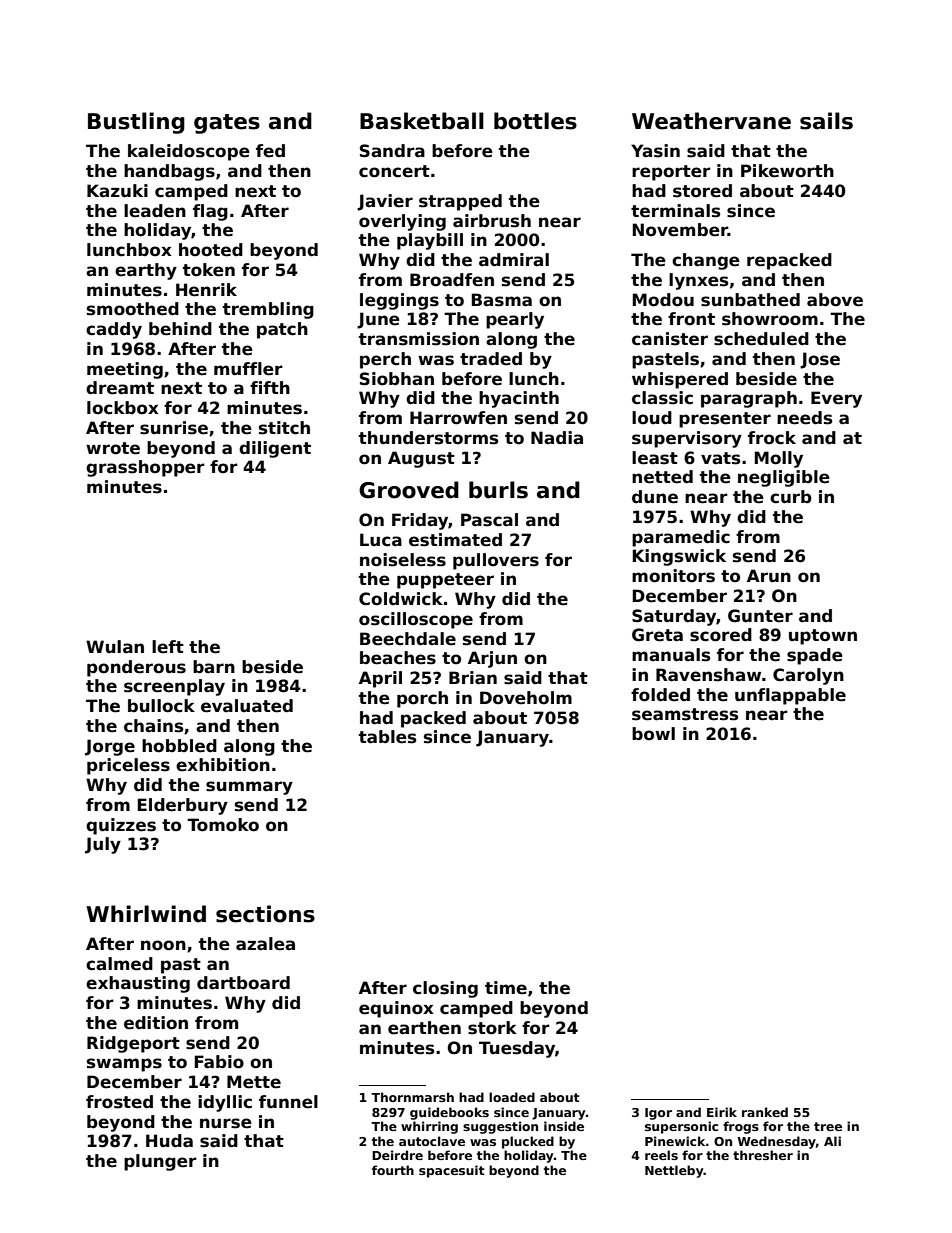 This image has width=952, height=1233. What do you see at coordinates (784, 478) in the image?
I see `negligible` at bounding box center [784, 478].
